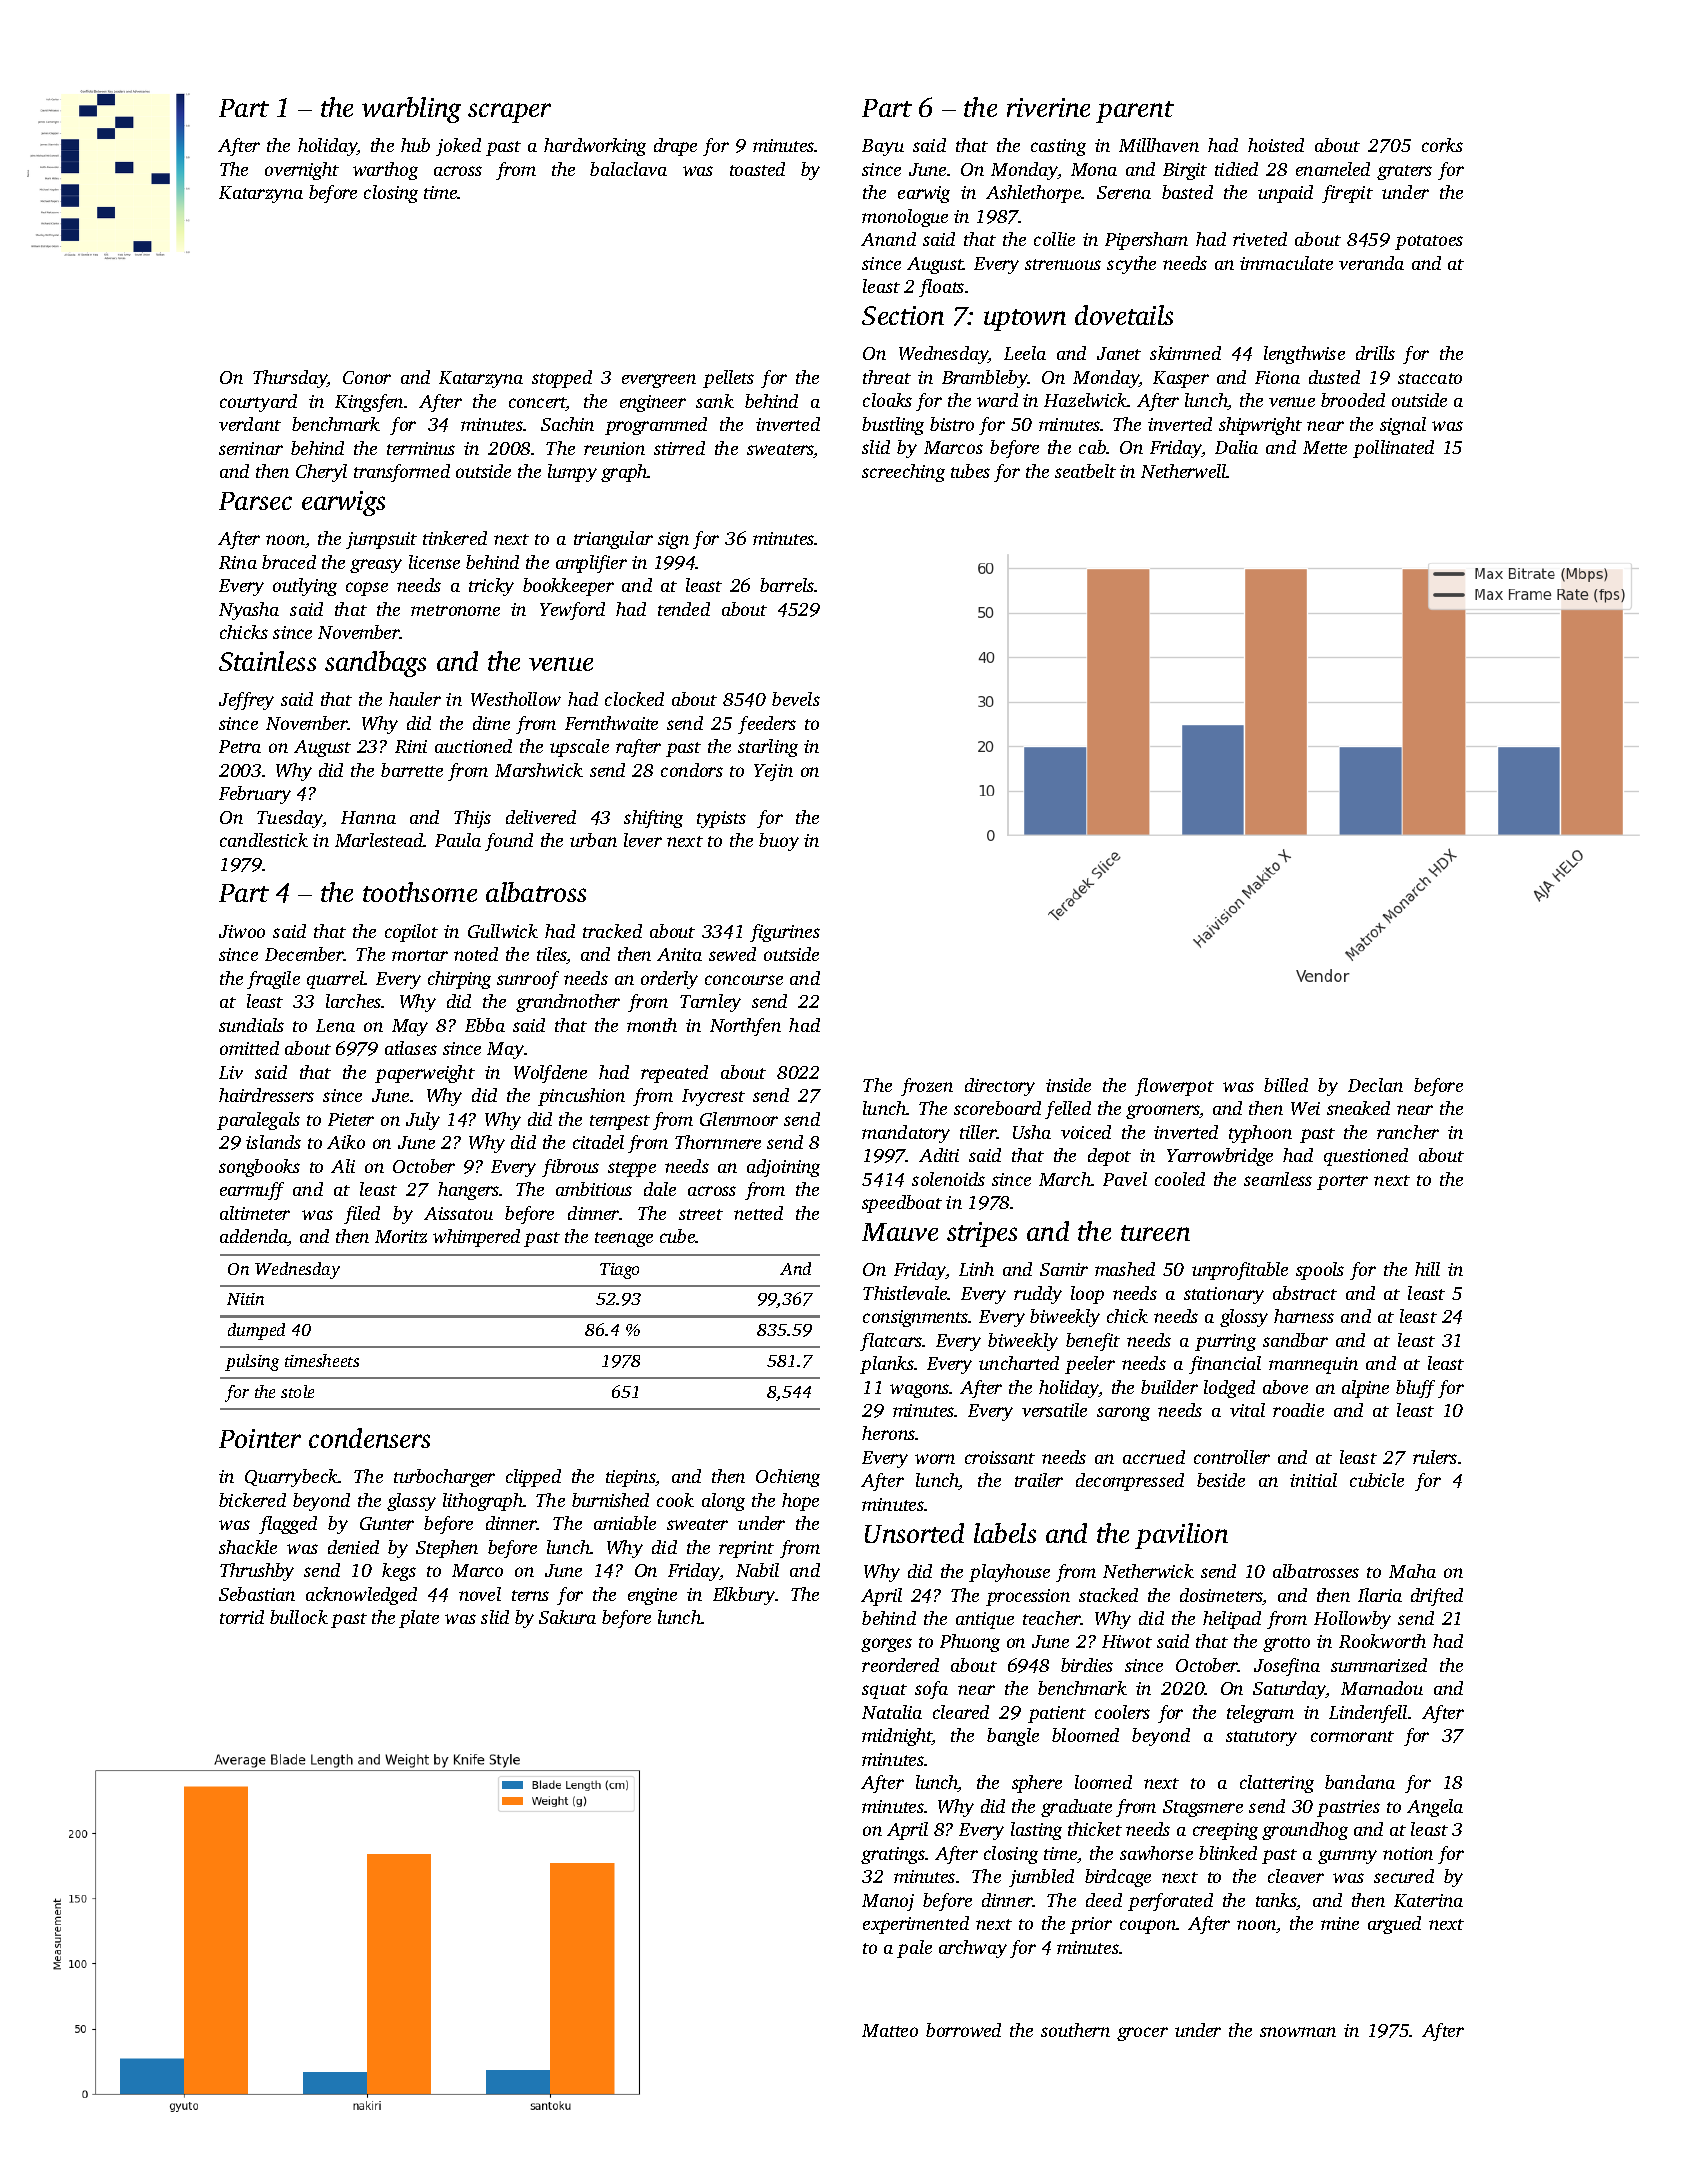 The image size is (1683, 2178). I want to click on hub, so click(415, 145).
